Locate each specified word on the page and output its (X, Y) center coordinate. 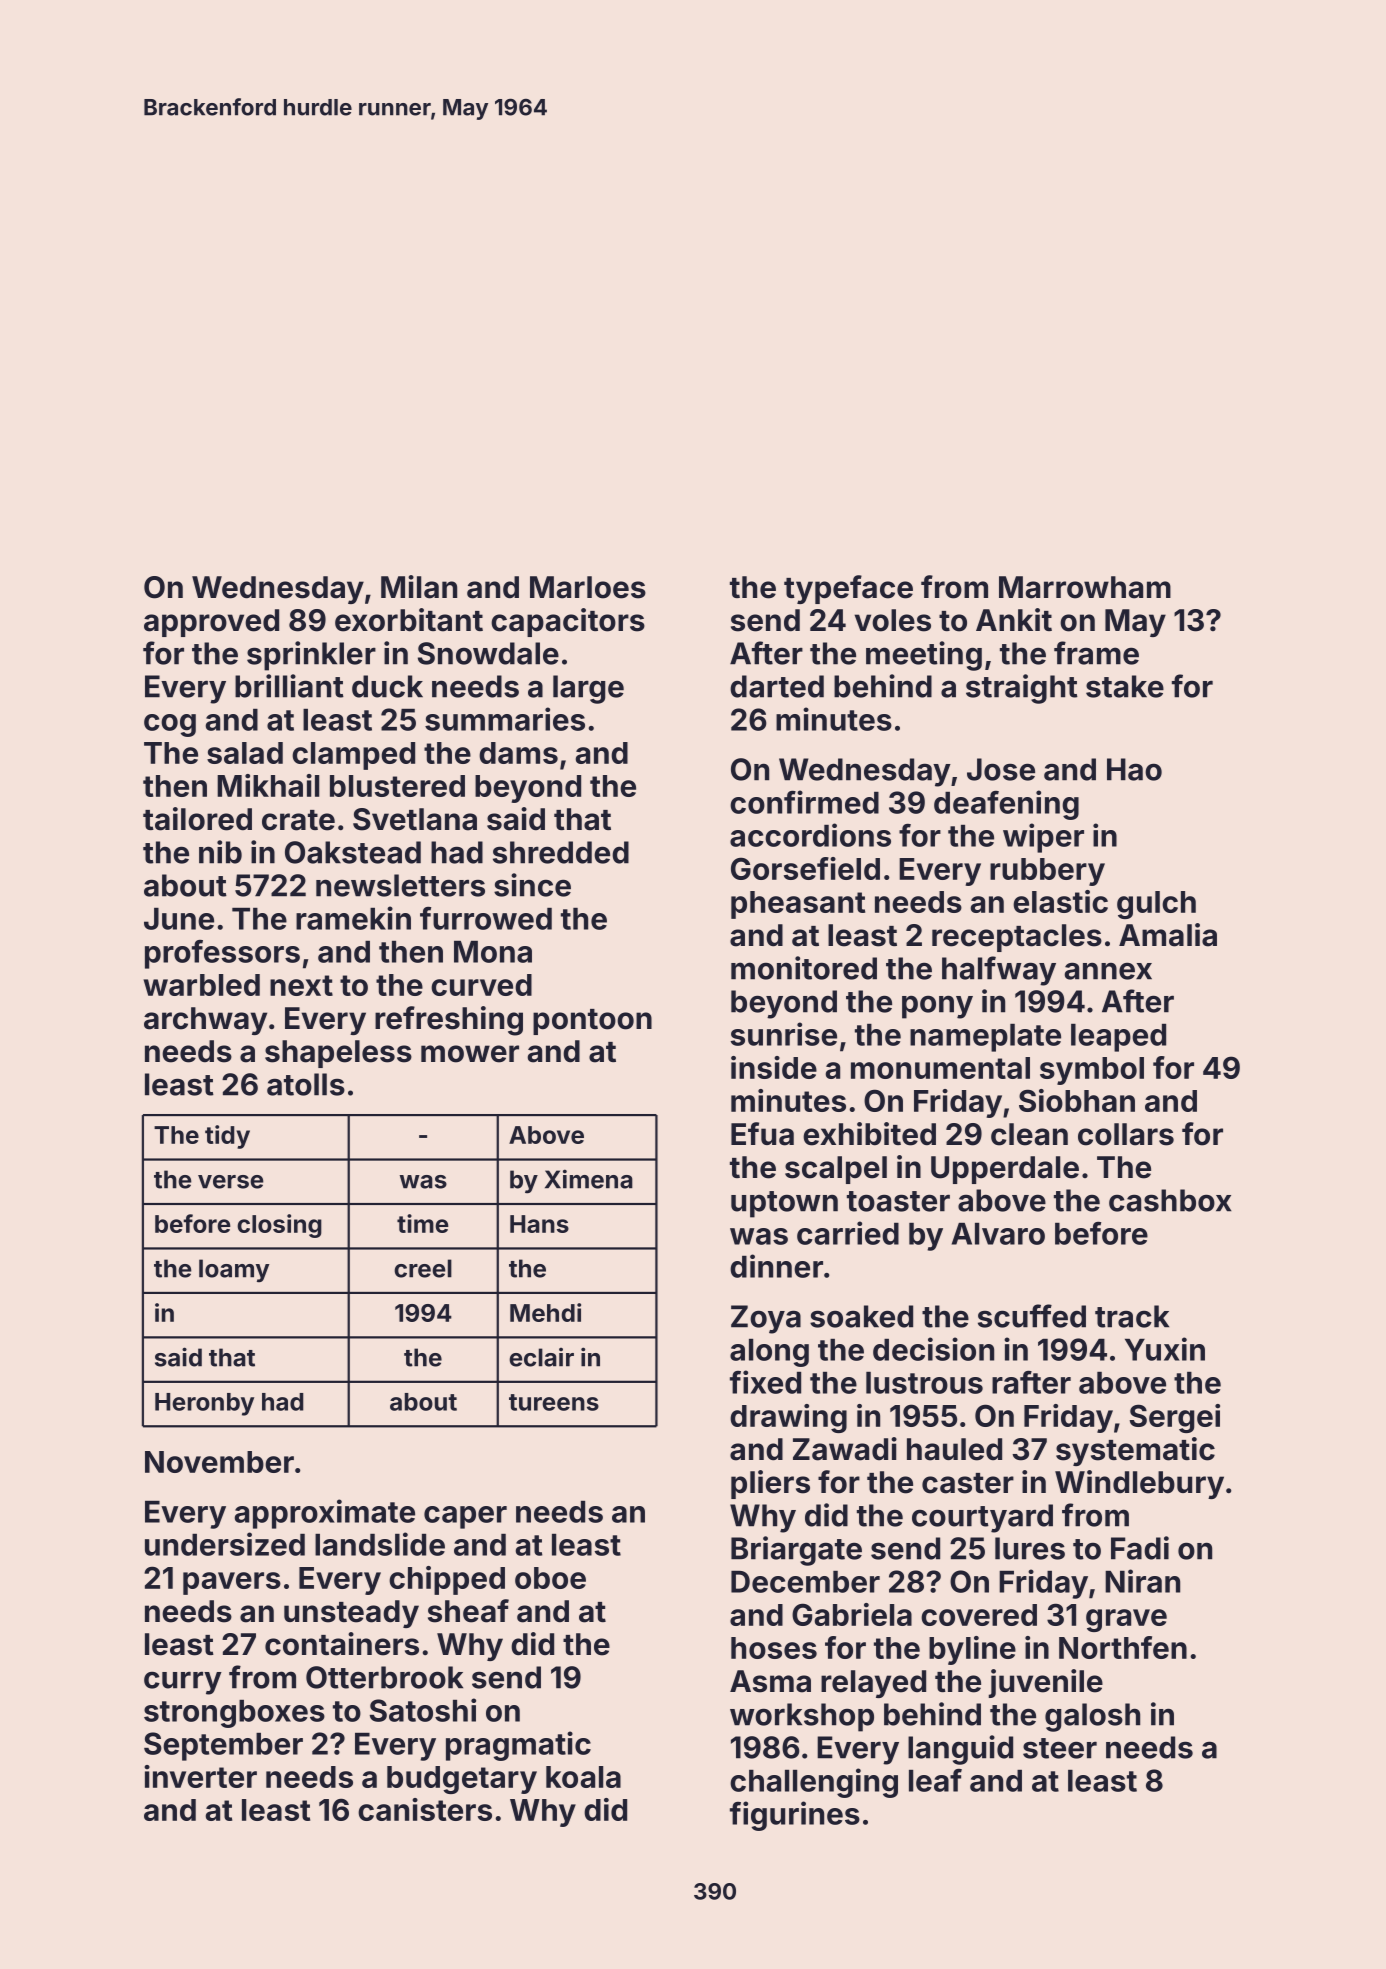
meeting (924, 656)
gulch (1156, 905)
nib (220, 852)
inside (774, 1067)
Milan (419, 587)
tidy (227, 1137)
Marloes (588, 587)
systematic (1135, 1451)
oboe (550, 1578)
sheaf (468, 1611)
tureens (554, 1402)
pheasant (798, 905)
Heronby (204, 1404)
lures (1030, 1548)
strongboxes (234, 1714)
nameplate (985, 1038)
